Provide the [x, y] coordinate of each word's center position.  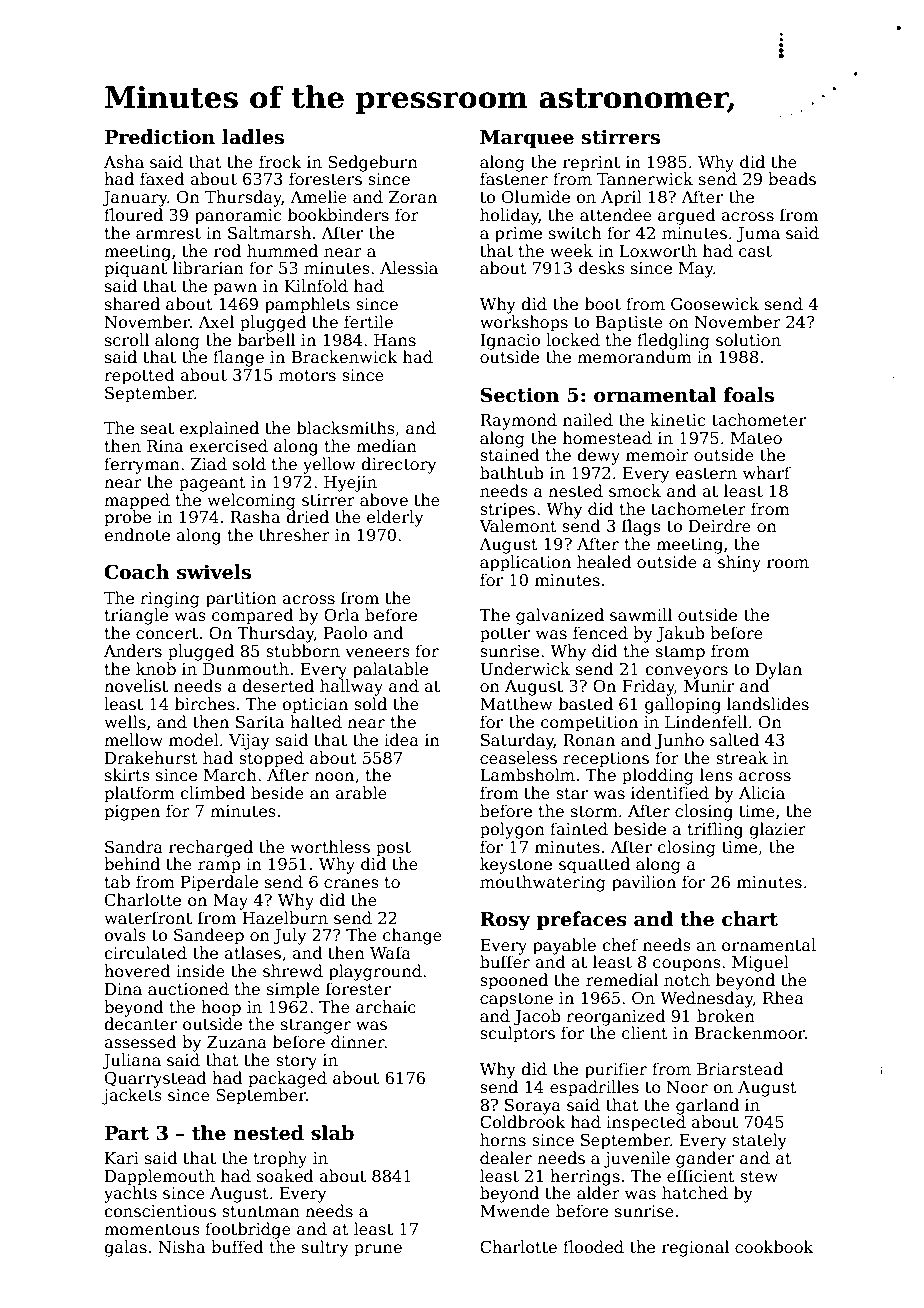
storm [594, 812]
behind [132, 864]
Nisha [182, 1246]
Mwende [515, 1211]
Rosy [505, 921]
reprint [591, 164]
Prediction [160, 137]
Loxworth [658, 251]
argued [687, 216]
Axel [216, 322]
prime [518, 235]
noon [334, 776]
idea [401, 740]
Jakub [680, 634]
